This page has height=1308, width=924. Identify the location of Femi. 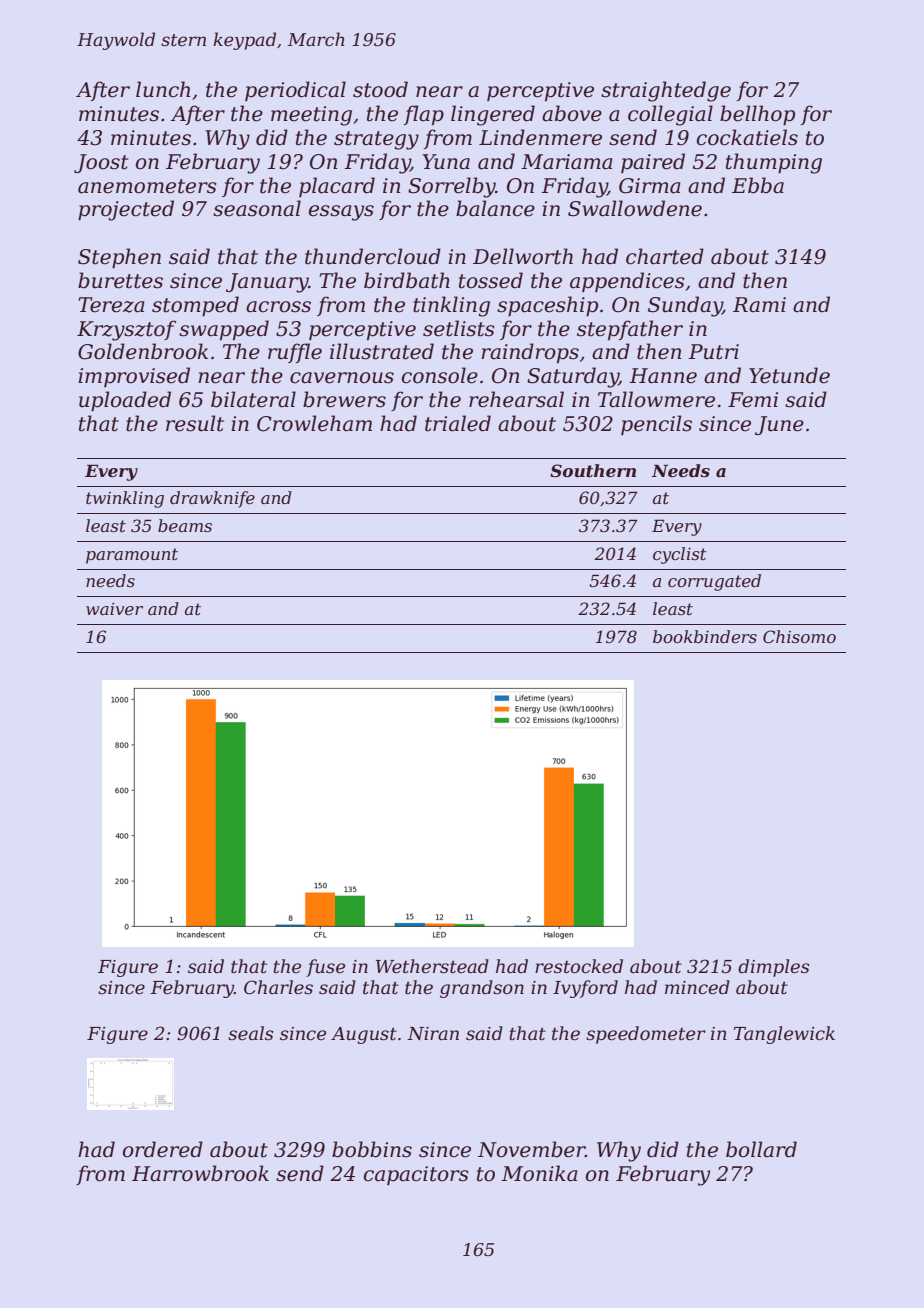
(753, 400).
